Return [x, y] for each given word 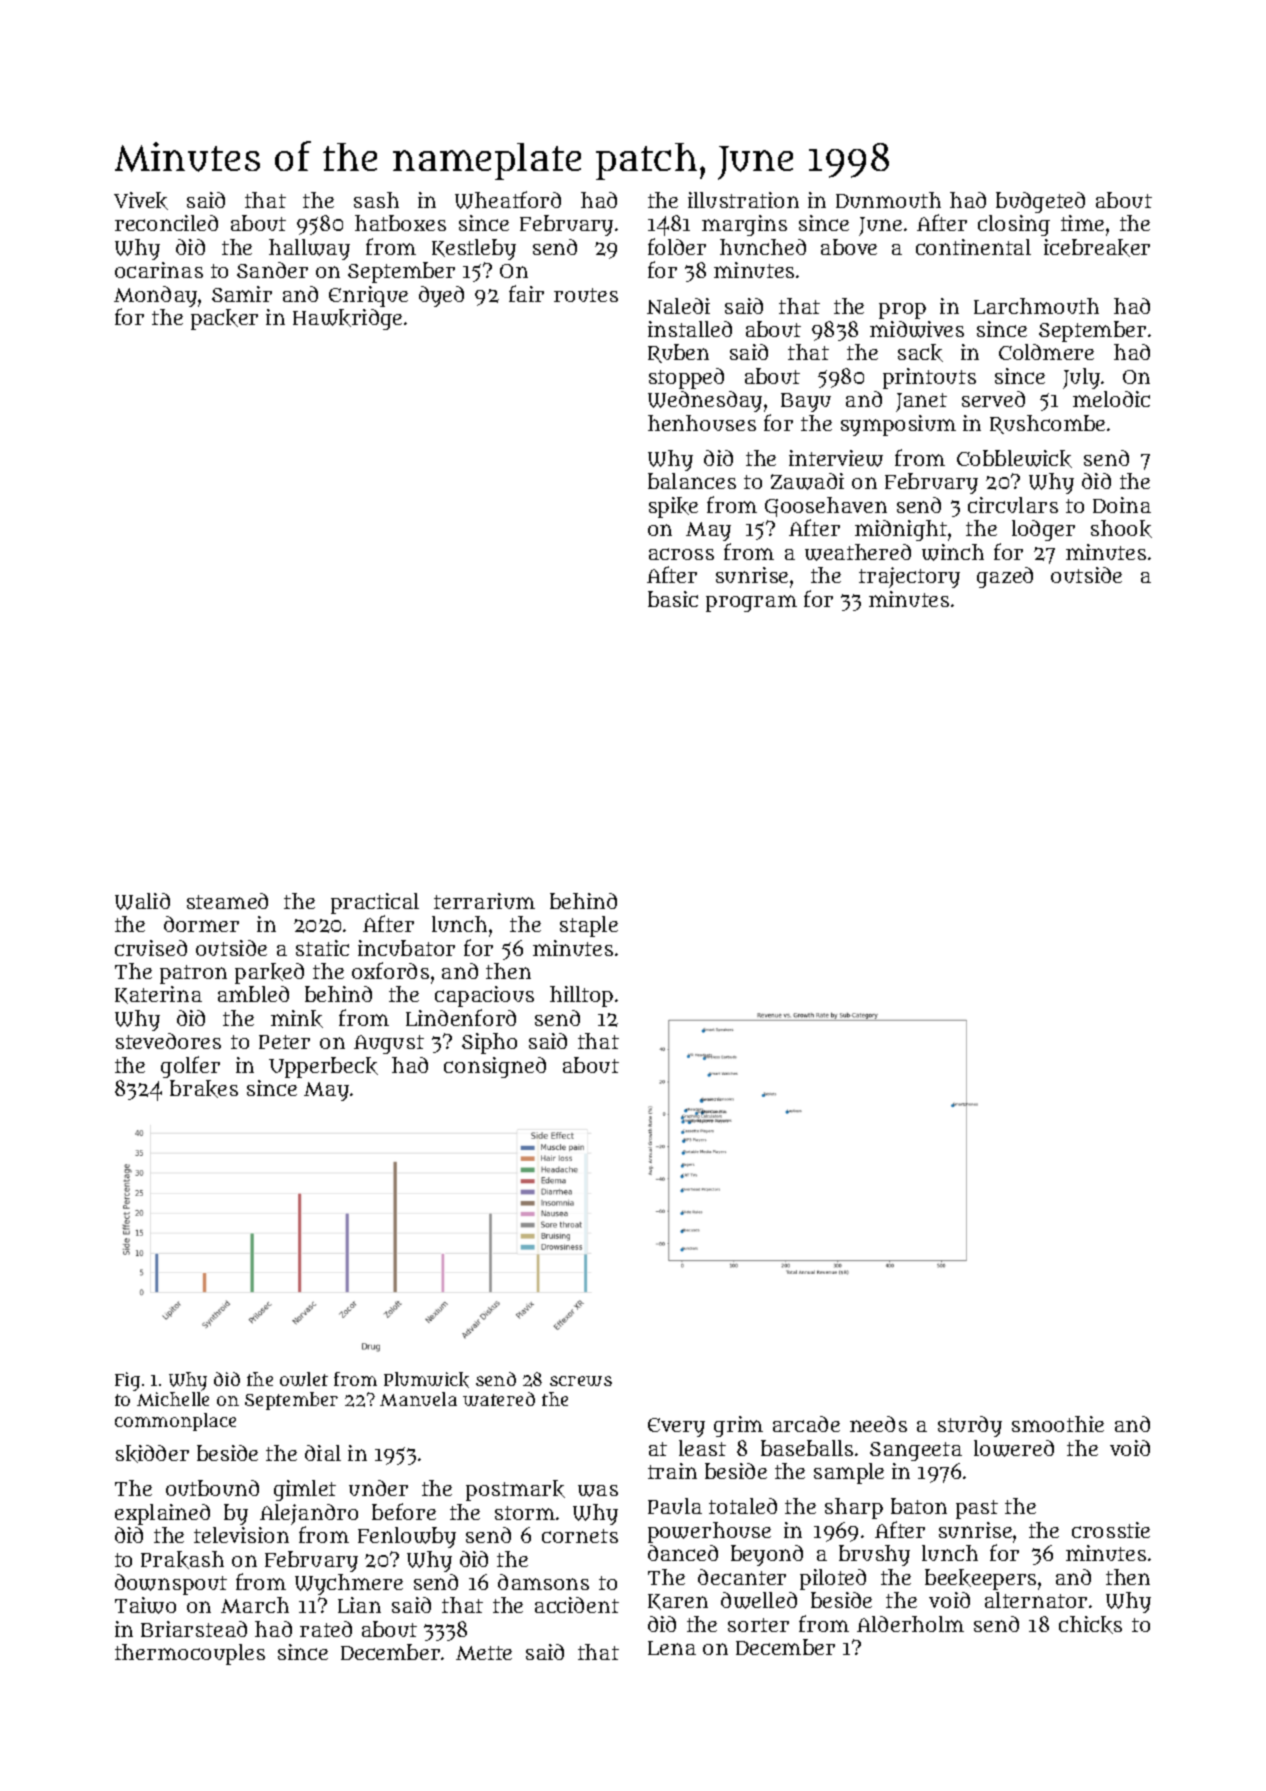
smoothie [1058, 1424]
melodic [1111, 399]
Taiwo [145, 1605]
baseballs [807, 1448]
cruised [151, 948]
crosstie [1111, 1530]
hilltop [581, 996]
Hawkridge [347, 319]
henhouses [702, 423]
